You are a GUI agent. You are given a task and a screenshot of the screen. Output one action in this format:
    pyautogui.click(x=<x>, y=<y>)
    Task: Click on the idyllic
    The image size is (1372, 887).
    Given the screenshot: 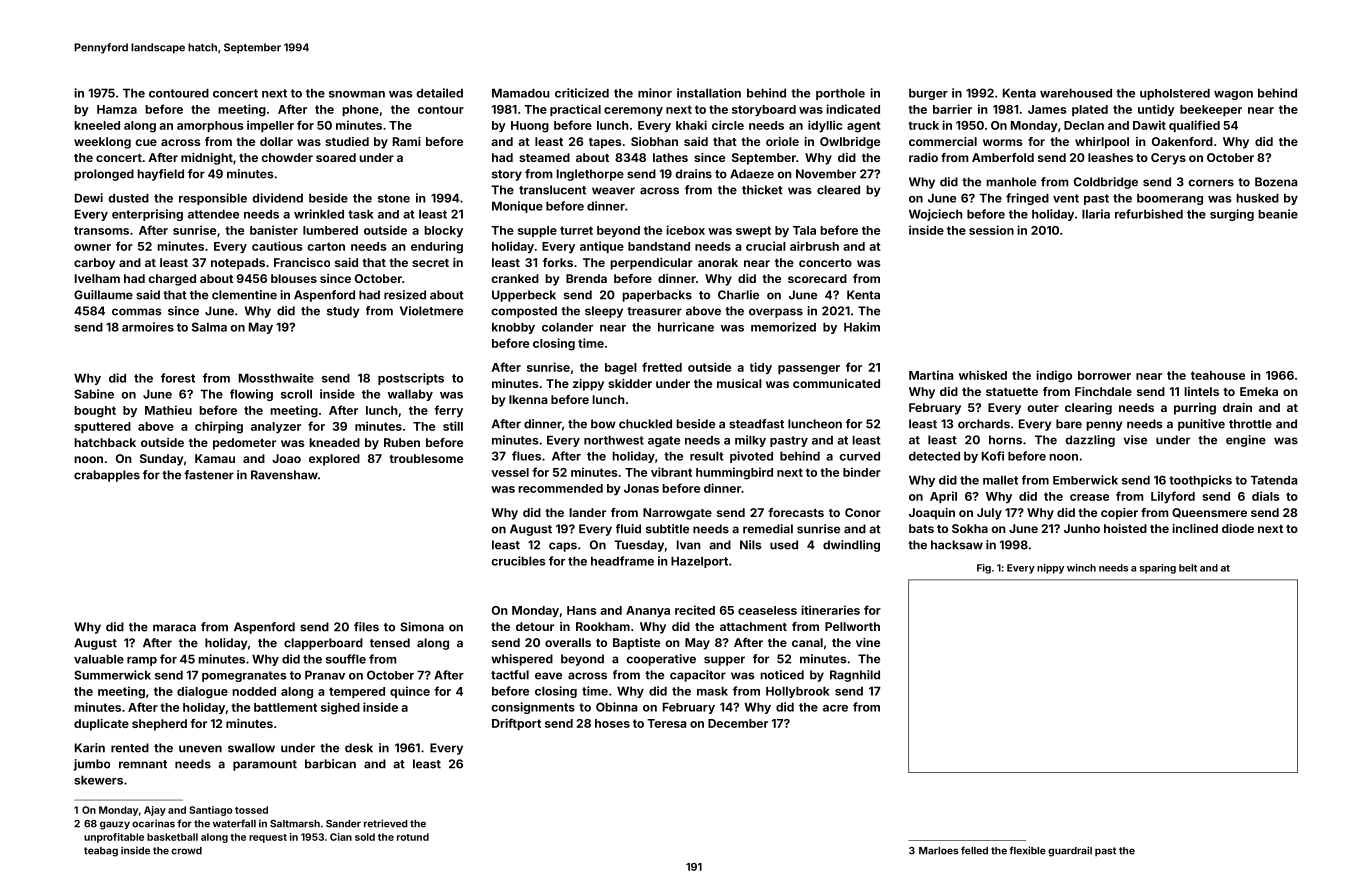 What is the action you would take?
    pyautogui.click(x=825, y=126)
